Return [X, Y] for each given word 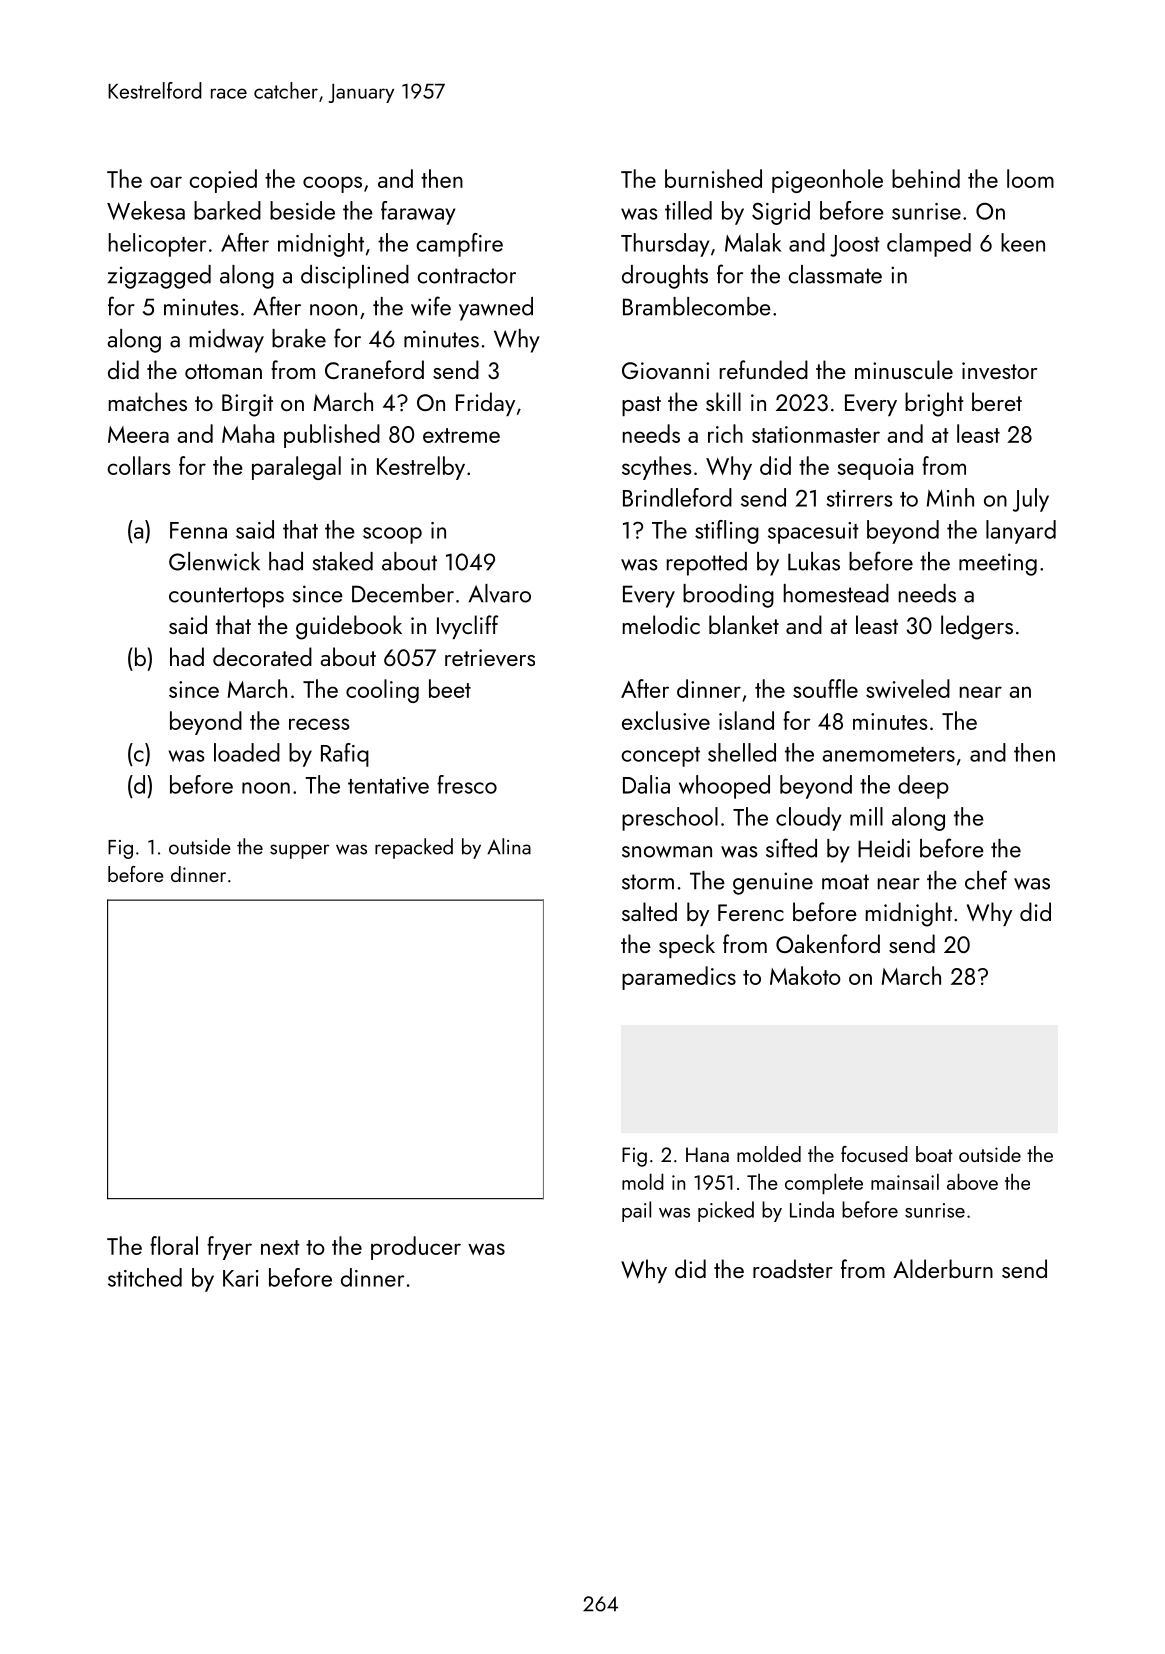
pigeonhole [827, 181]
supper [299, 851]
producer [416, 1248]
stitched [145, 1277]
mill [866, 816]
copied [223, 181]
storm [648, 882]
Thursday [665, 245]
